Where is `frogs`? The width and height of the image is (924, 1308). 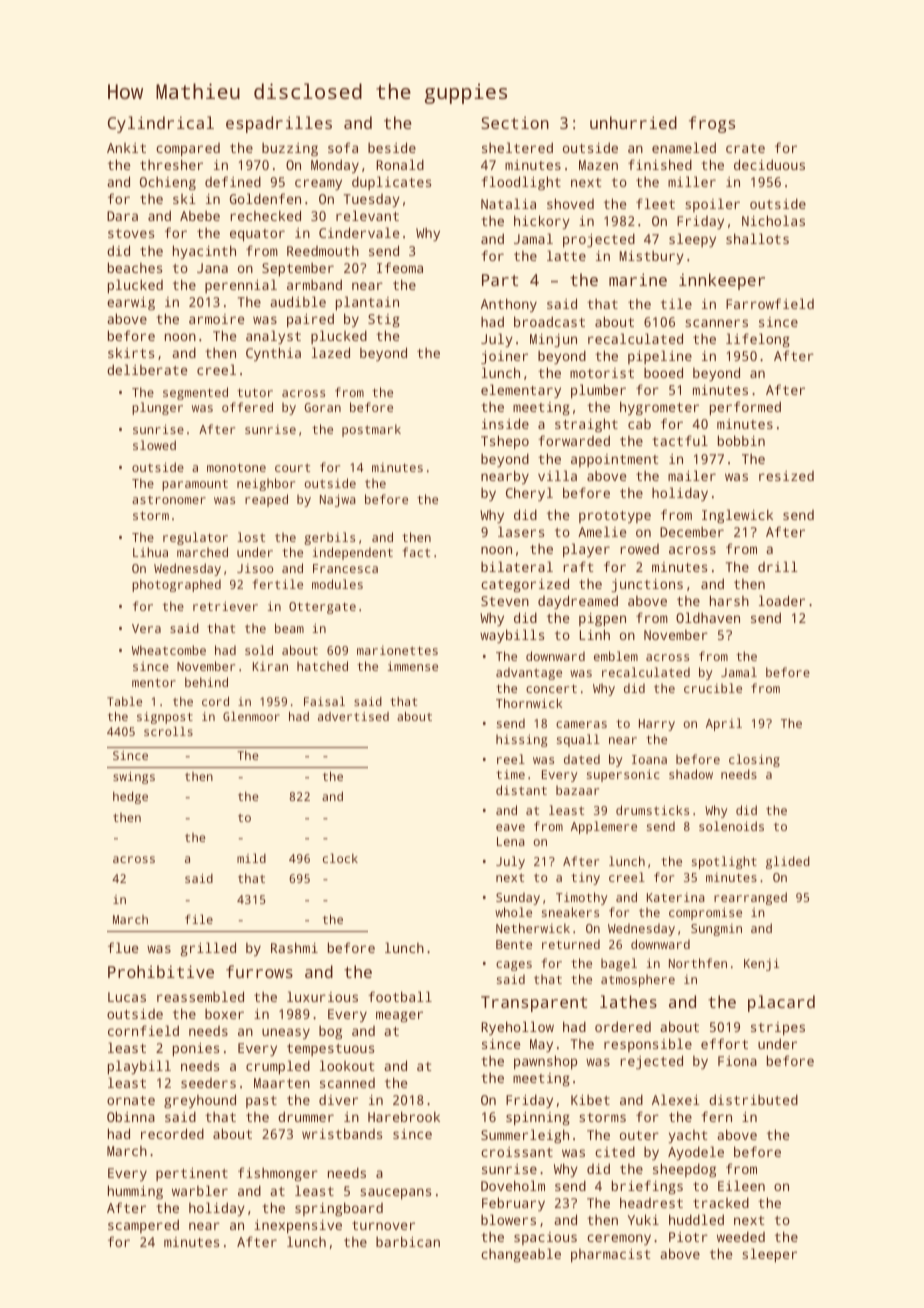 frogs is located at coordinates (712, 124).
